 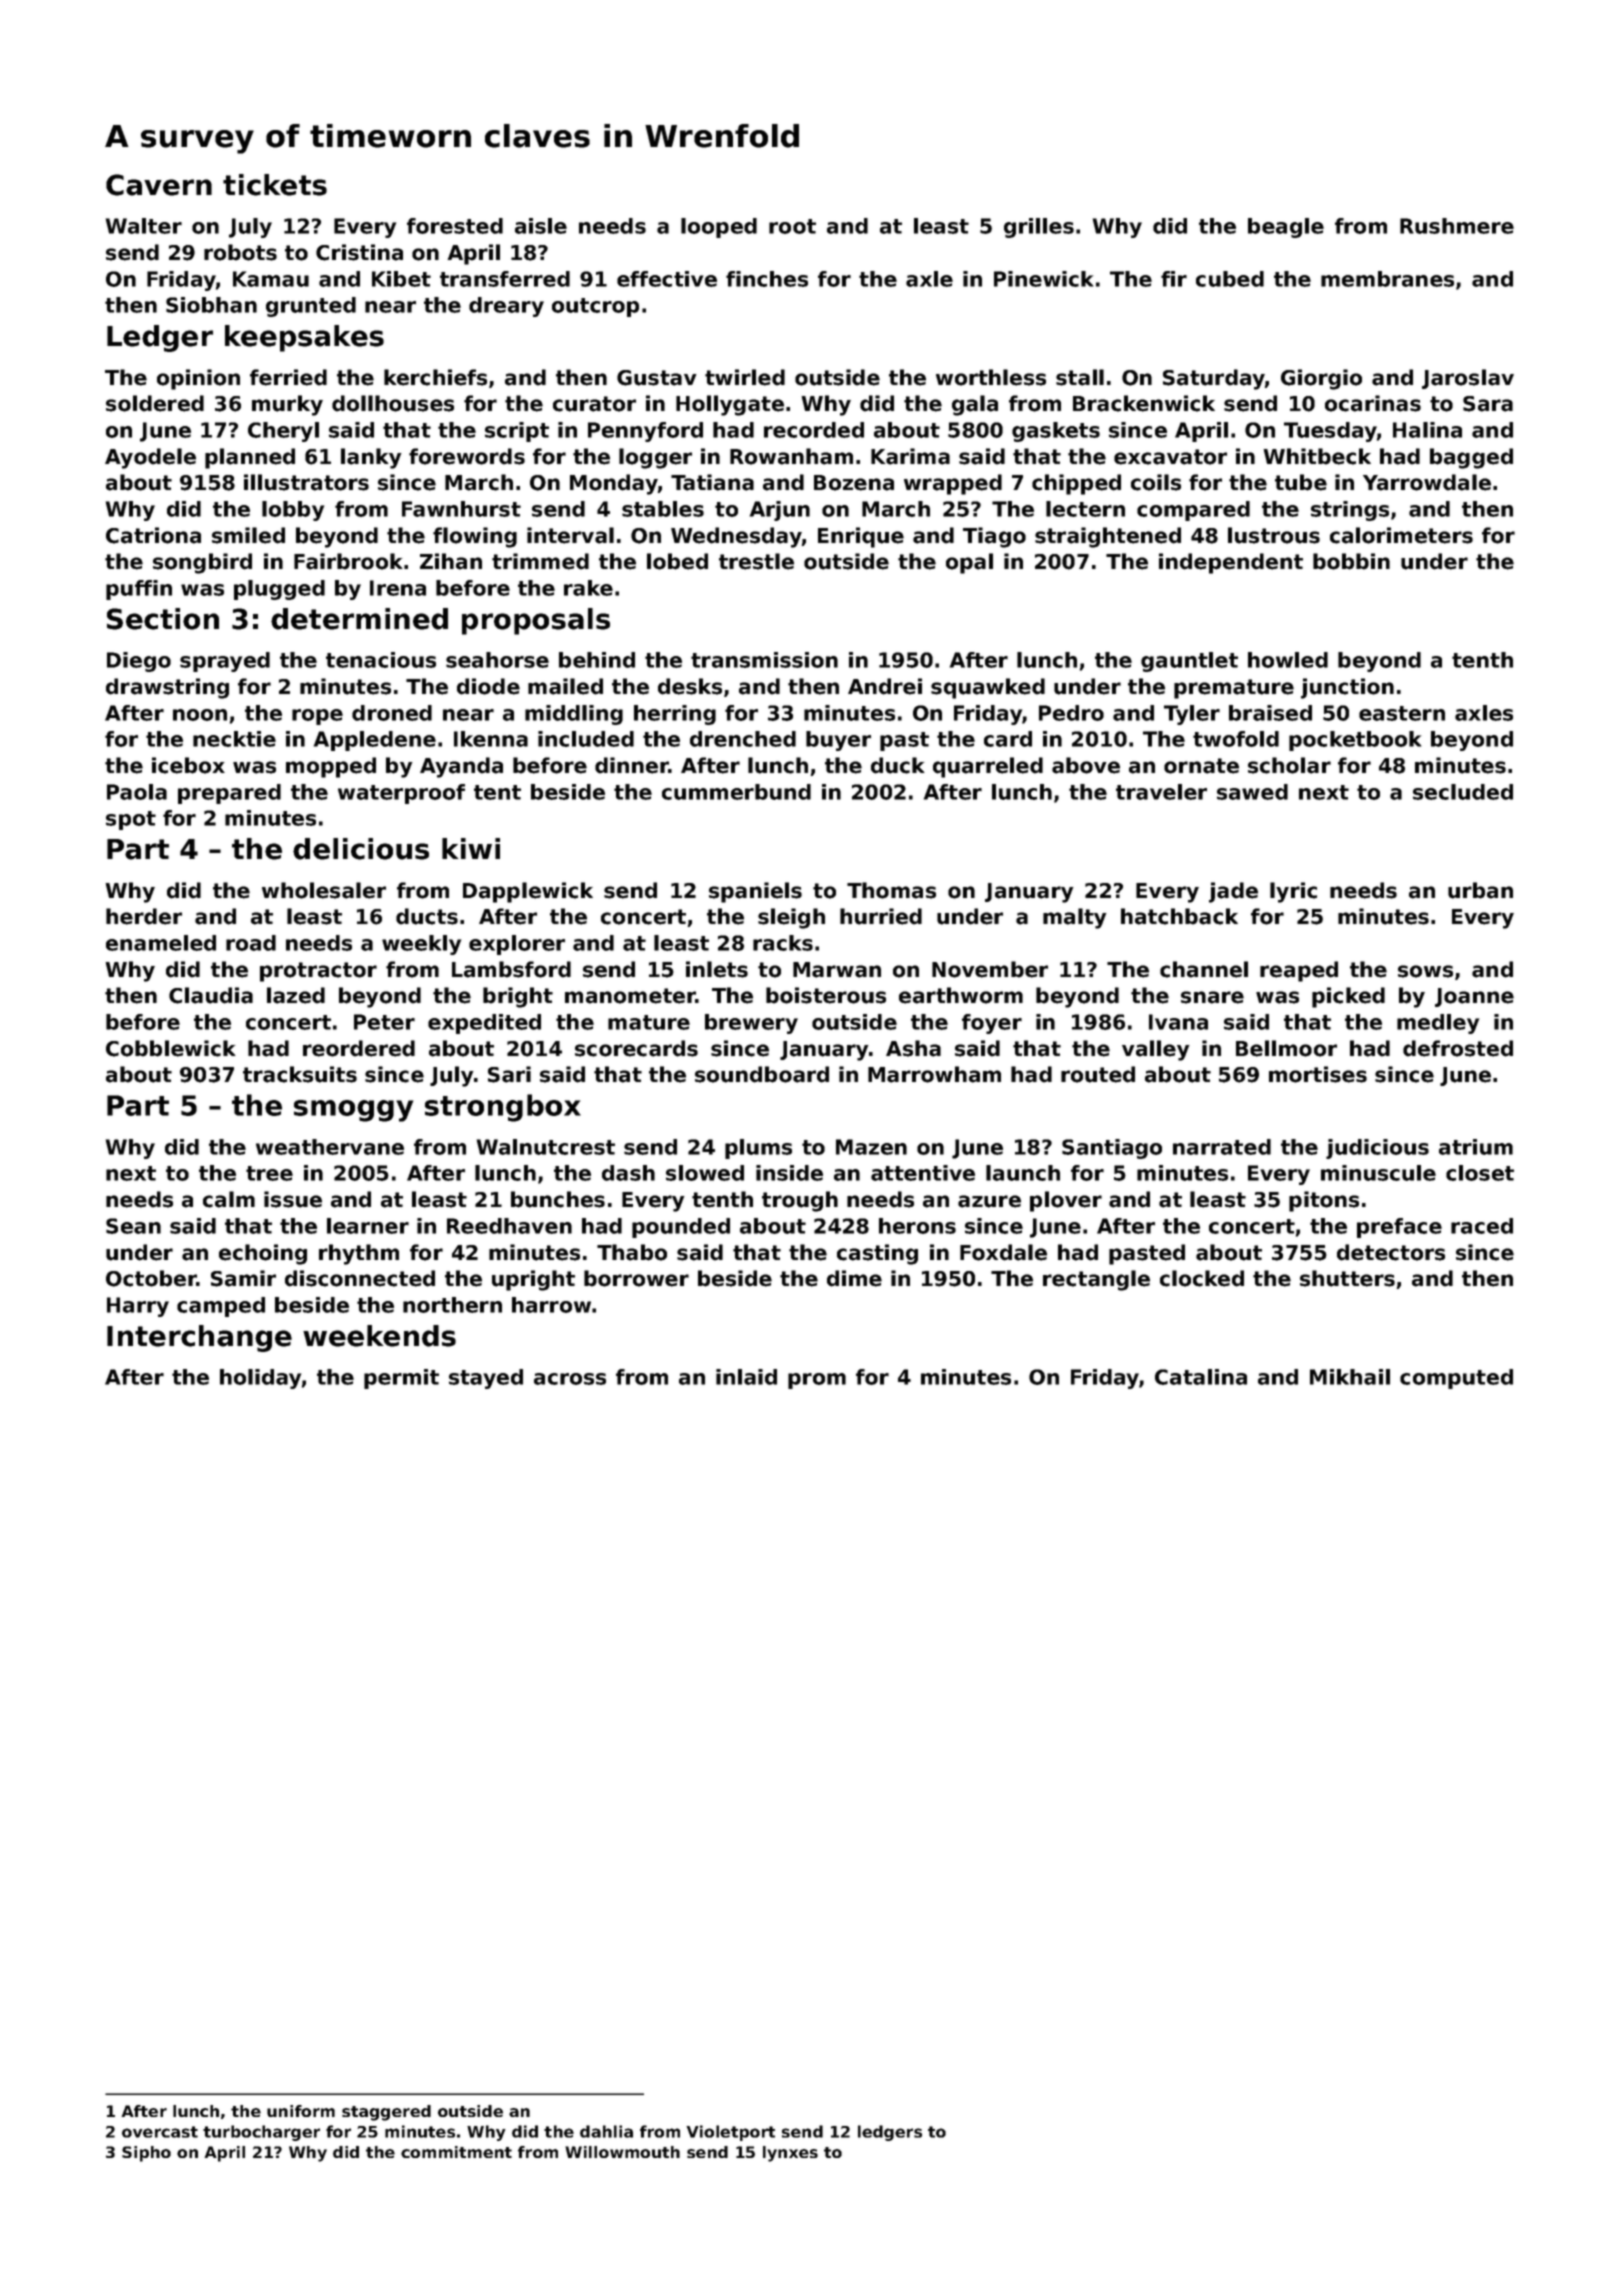 I want to click on root, so click(x=792, y=226).
